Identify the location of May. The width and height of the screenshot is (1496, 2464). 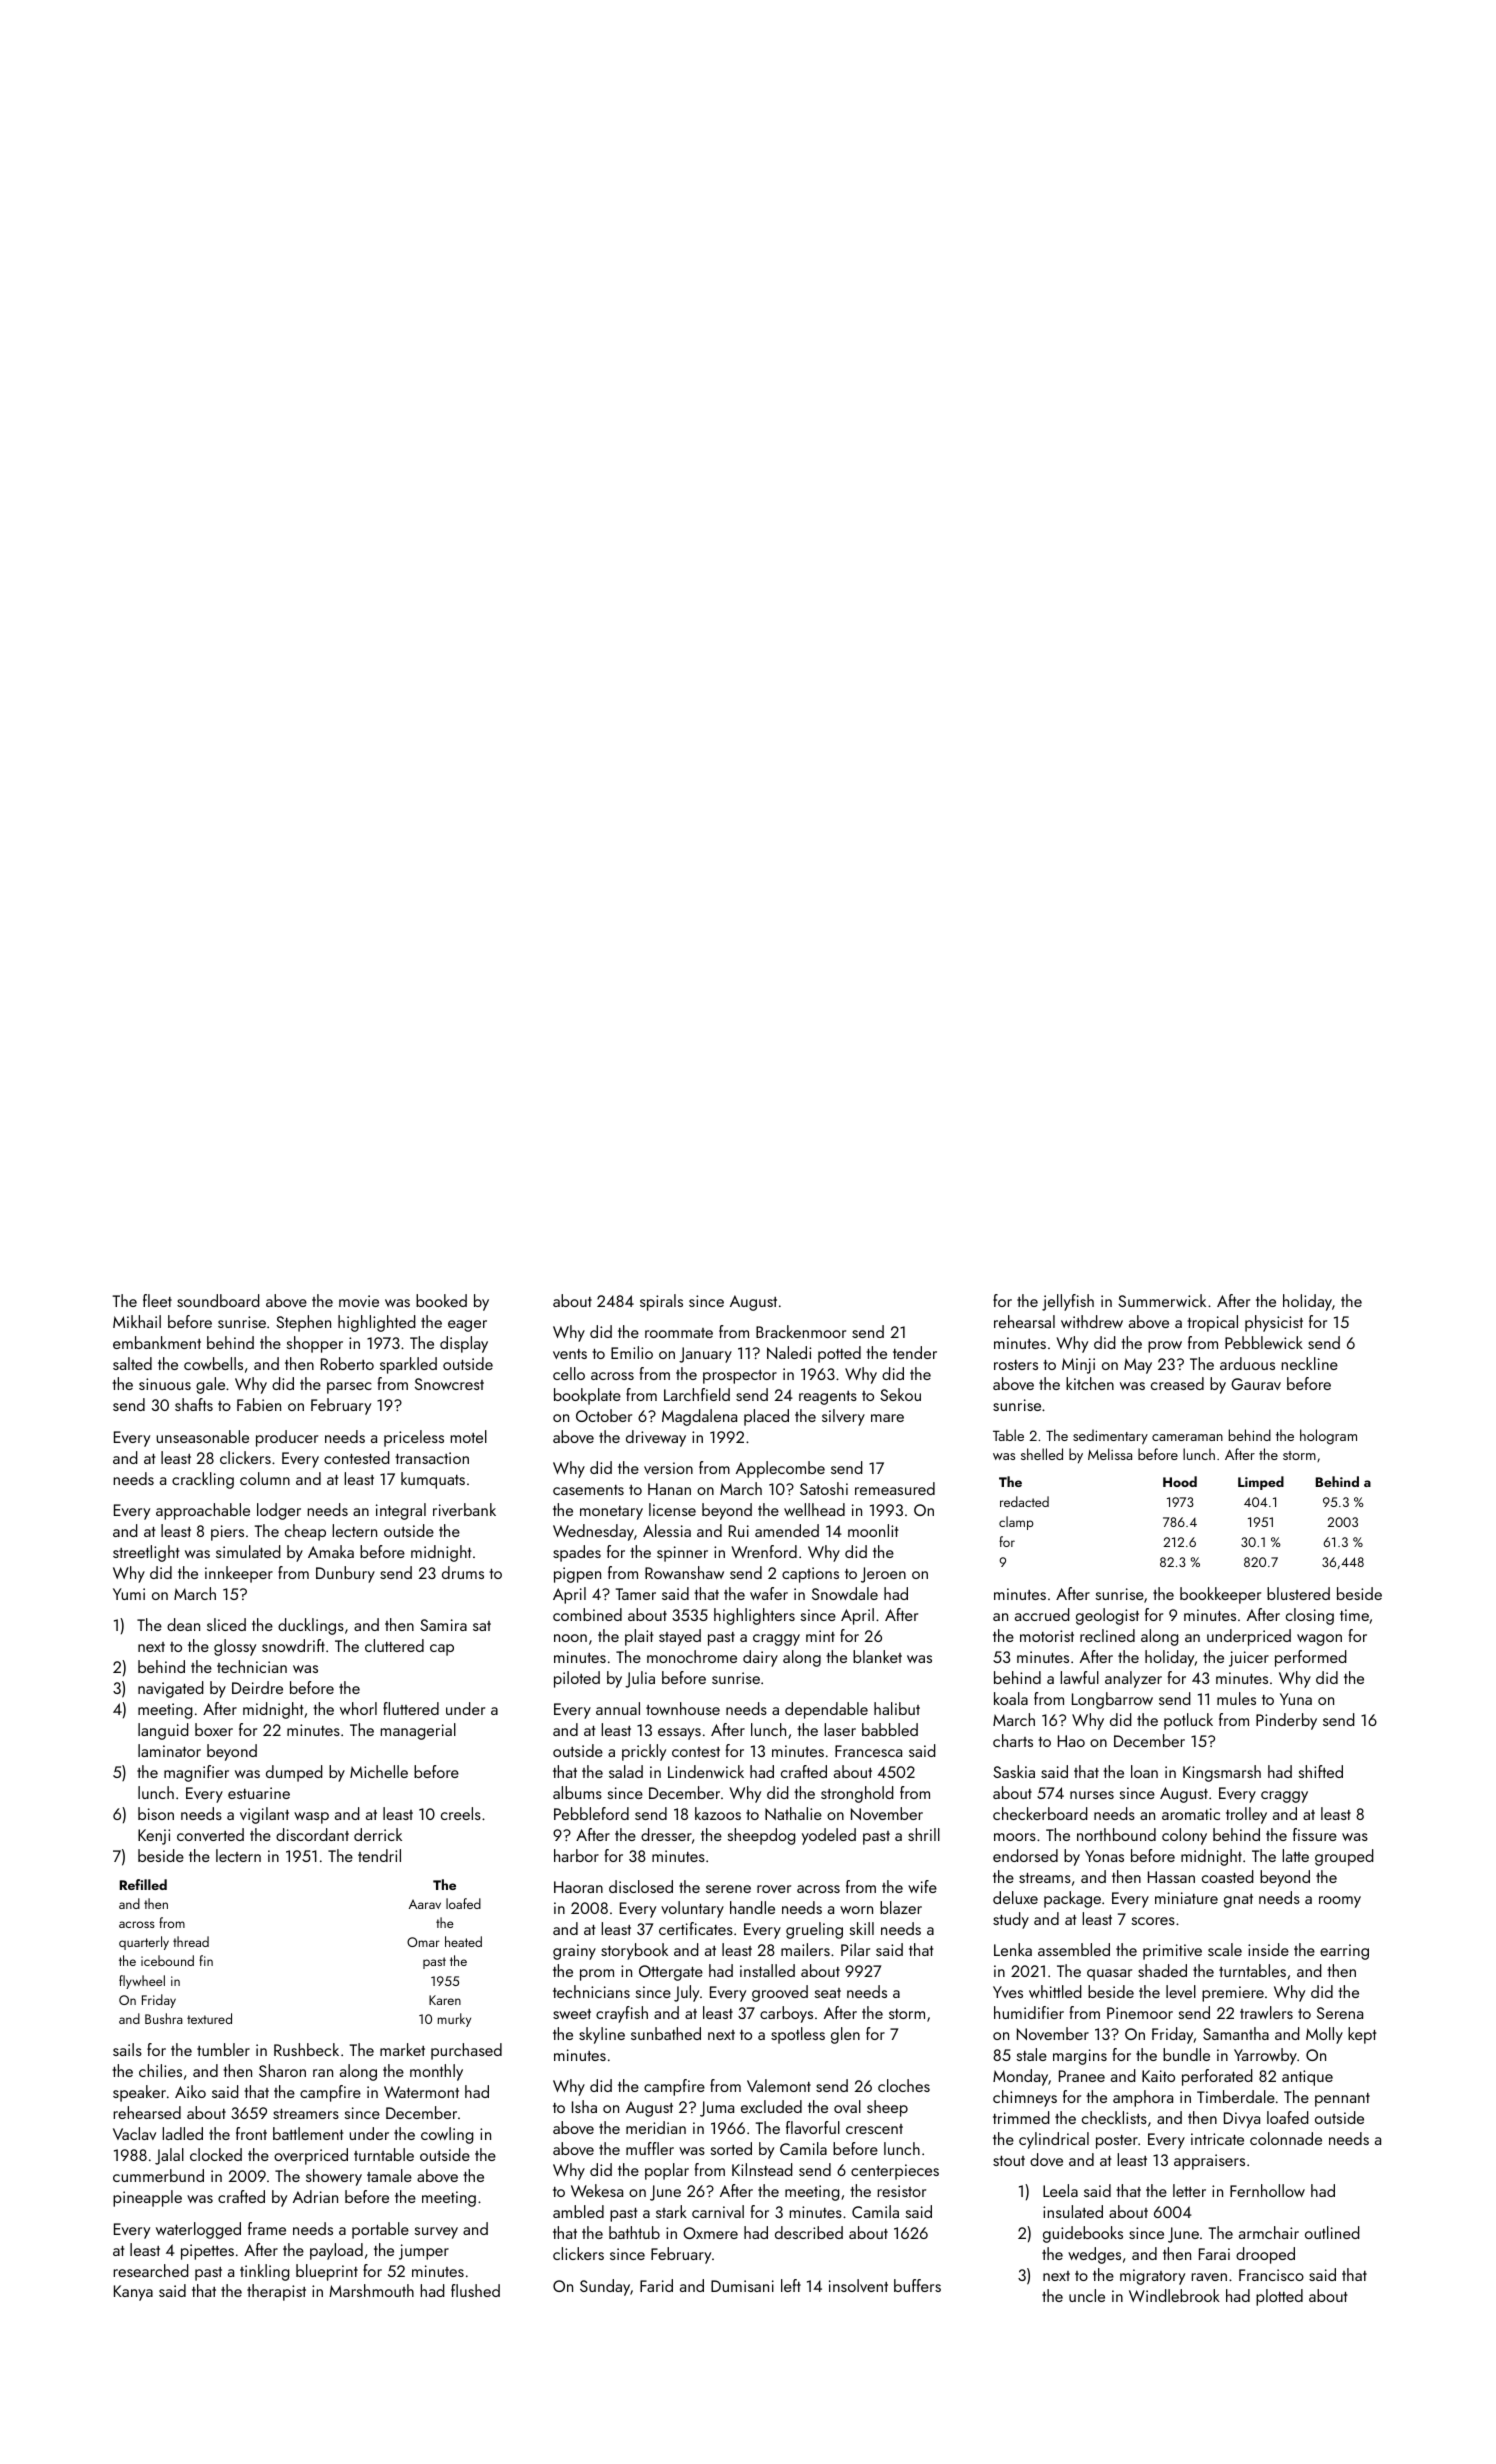
(1138, 1366).
